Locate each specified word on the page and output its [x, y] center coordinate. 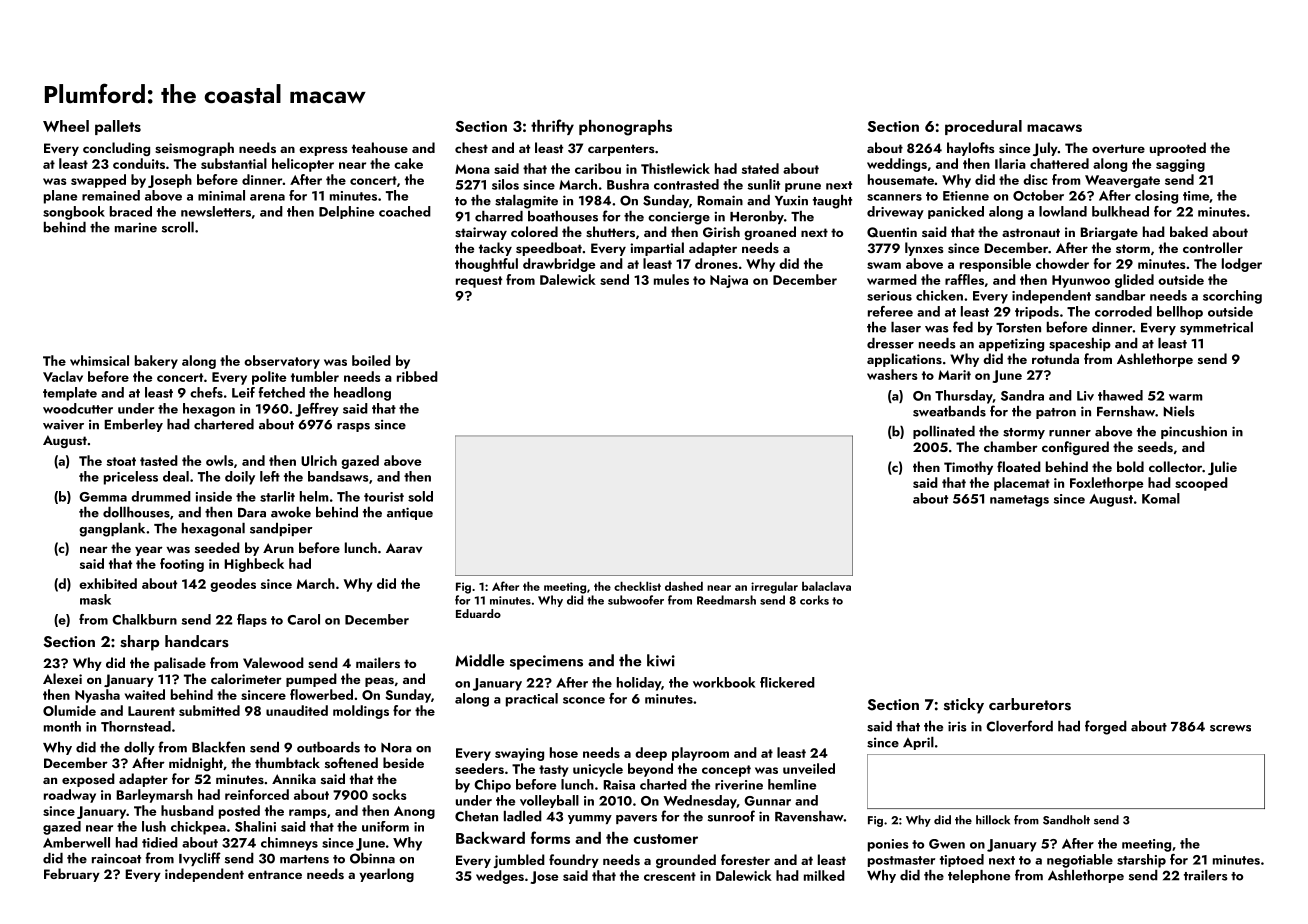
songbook [74, 213]
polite [269, 378]
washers [892, 374]
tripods [1037, 312]
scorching [1232, 297]
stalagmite [526, 202]
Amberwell [76, 842]
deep [651, 754]
